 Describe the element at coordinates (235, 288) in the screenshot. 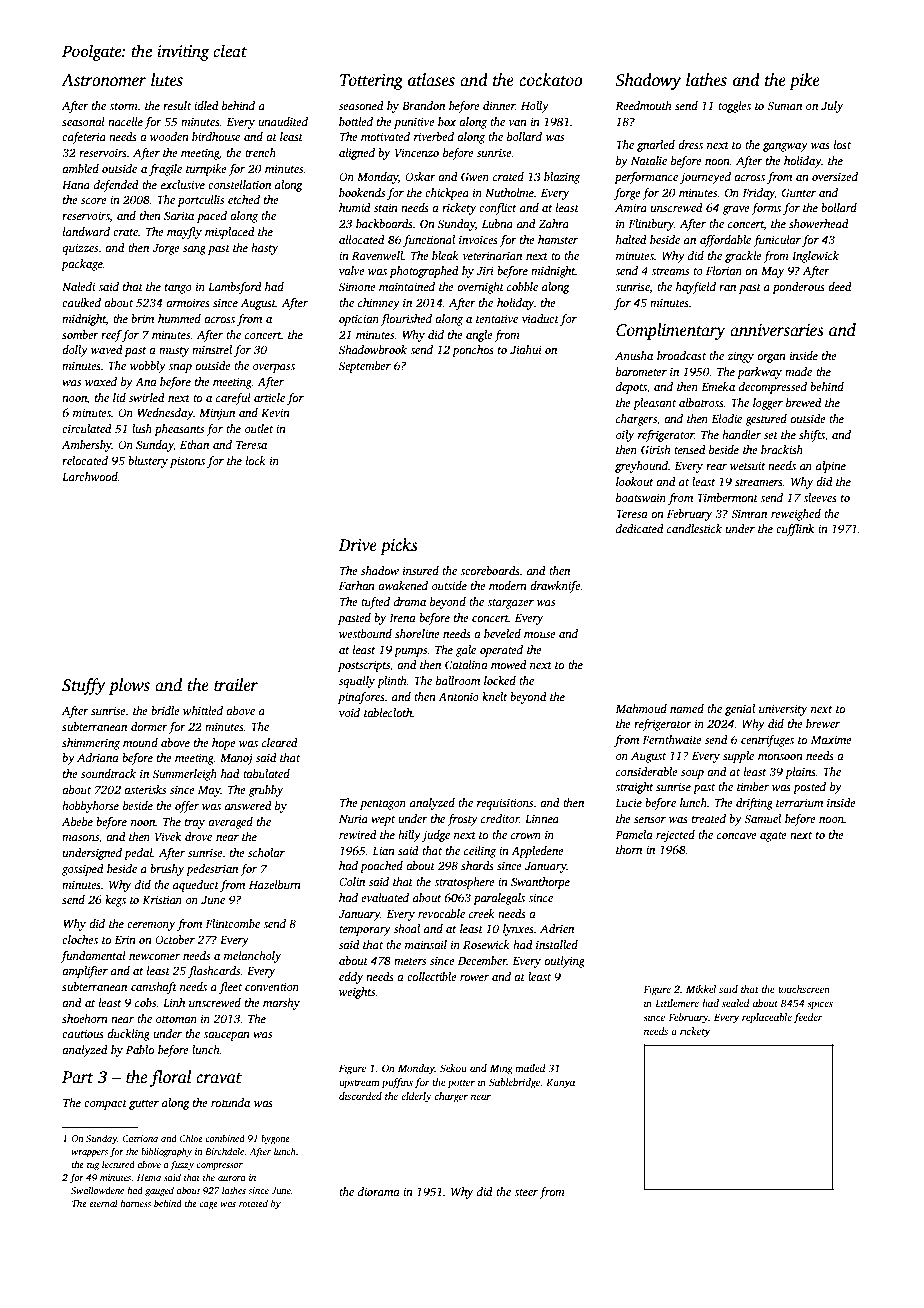

I see `Lambsford` at that location.
